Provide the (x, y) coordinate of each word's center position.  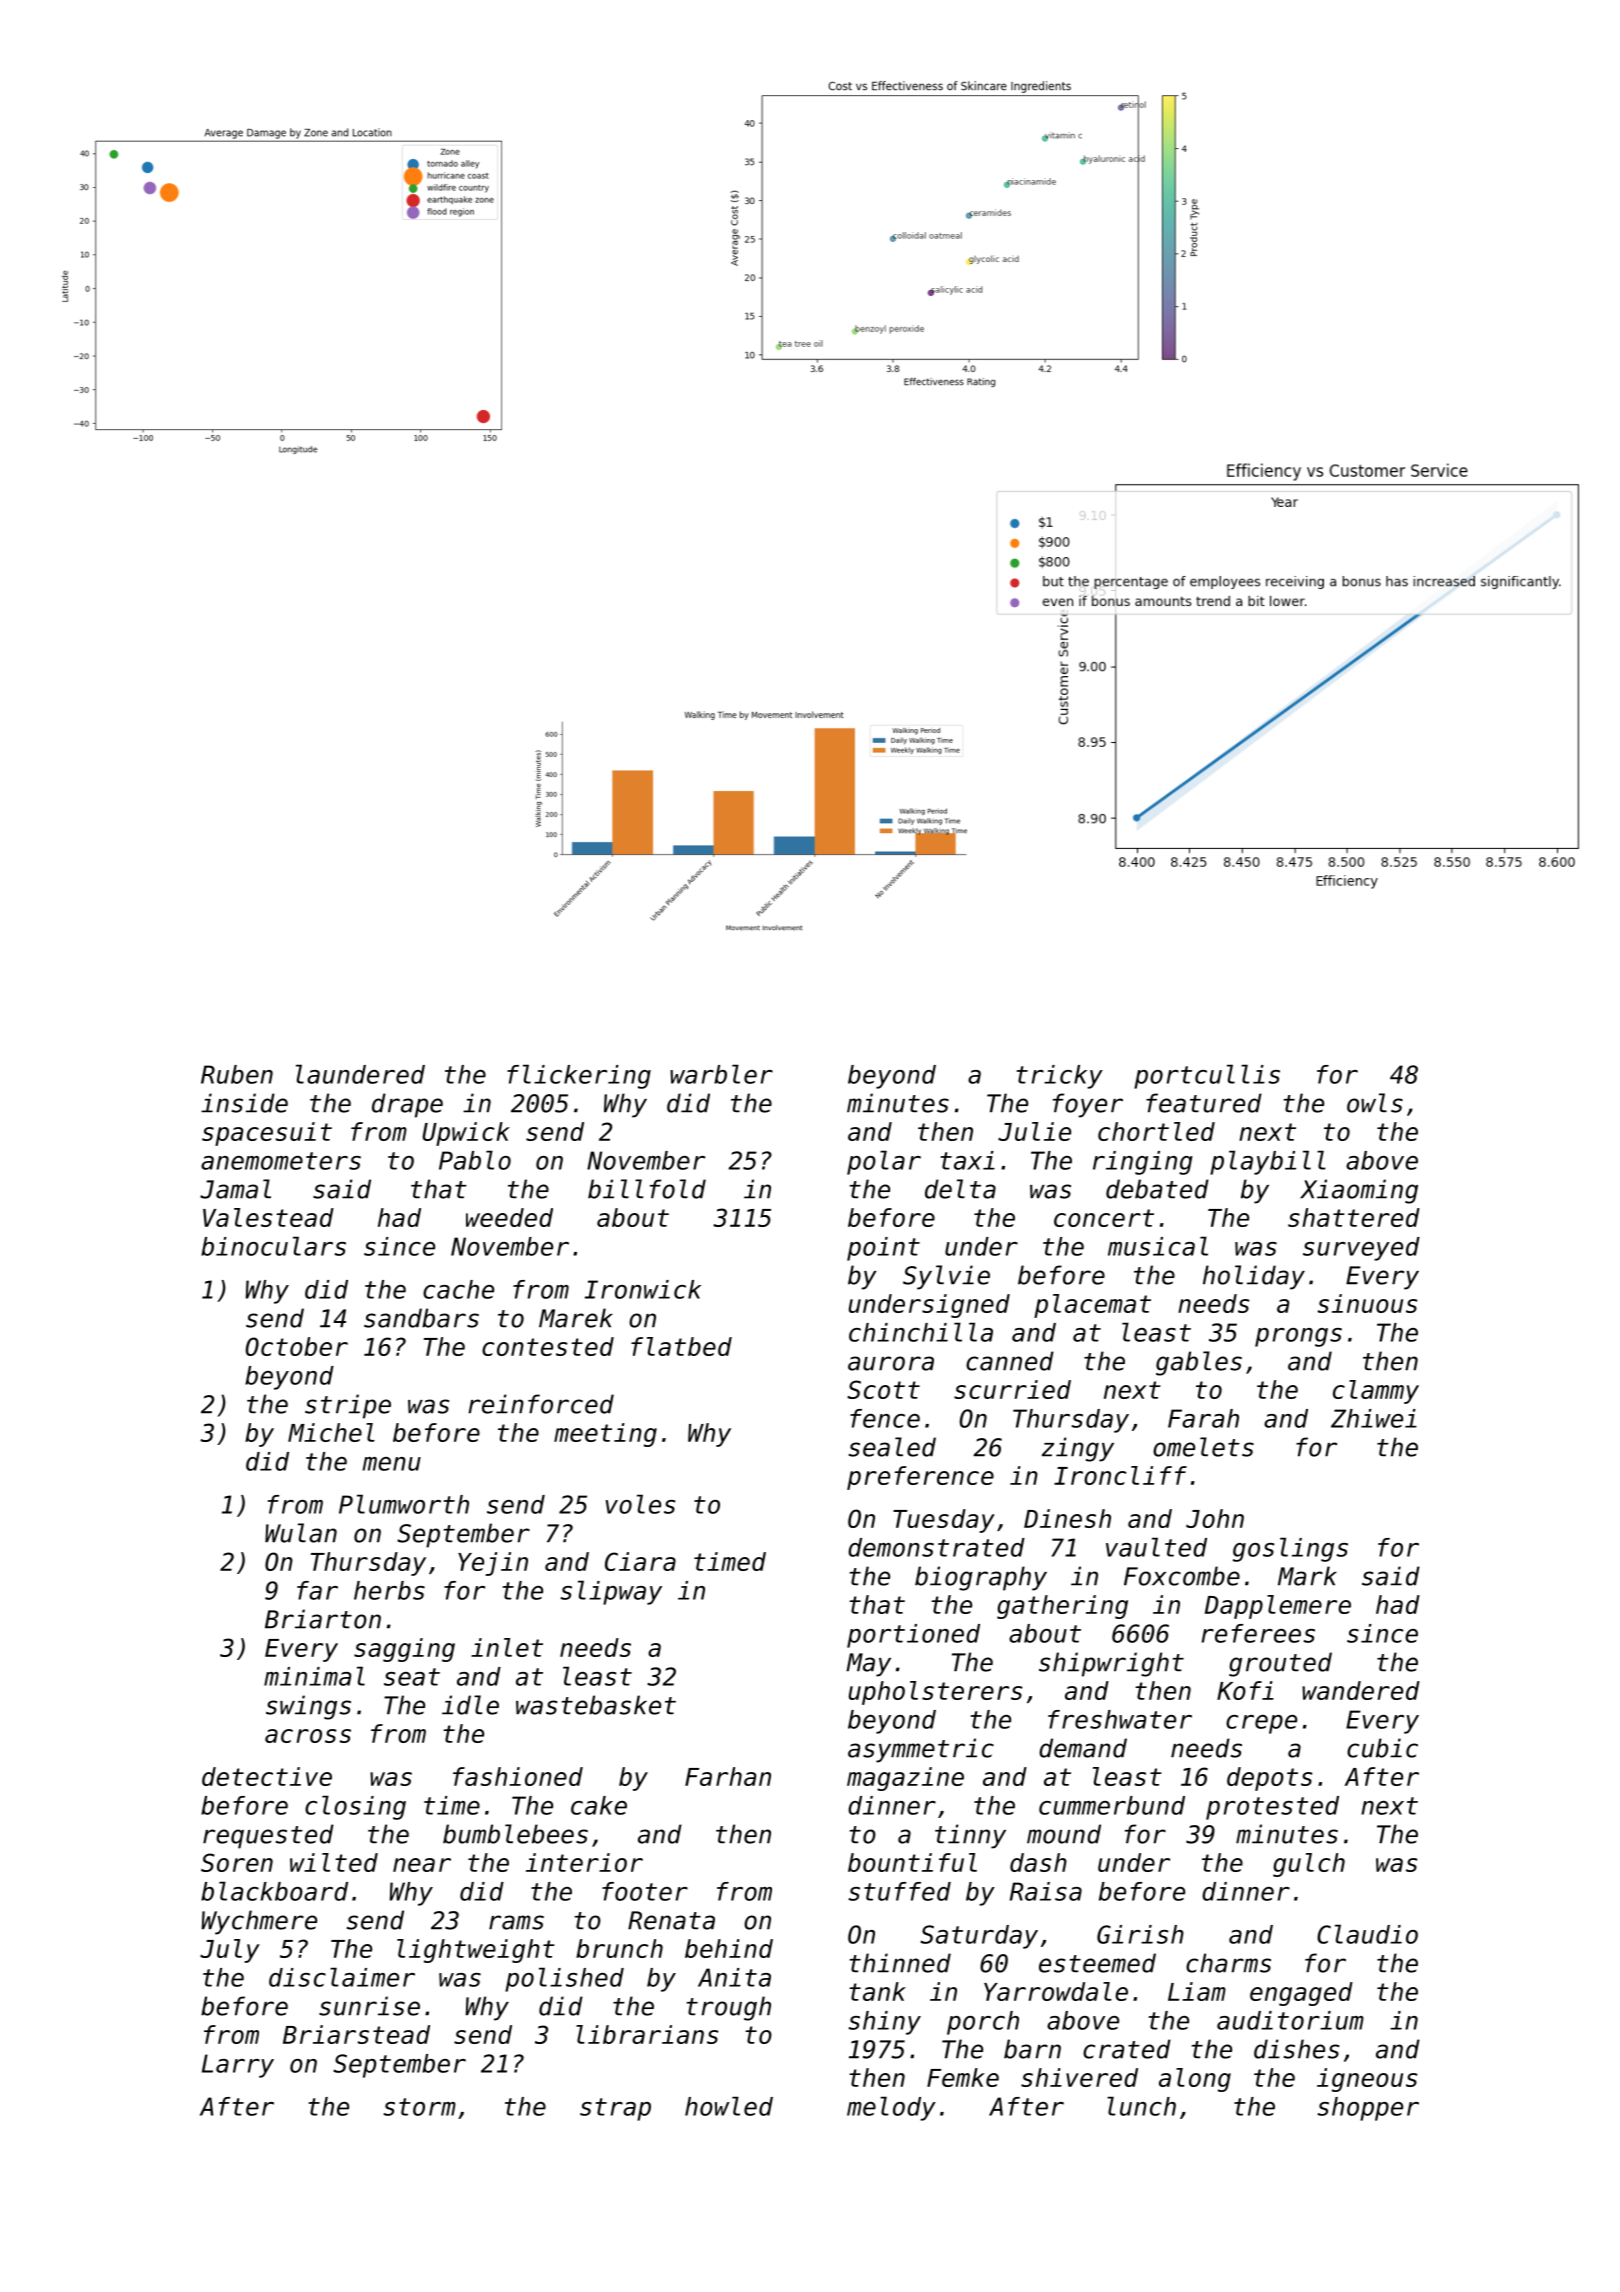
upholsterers (936, 1693)
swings (308, 1707)
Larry (238, 2066)
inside (244, 1103)
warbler (721, 1074)
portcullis (1207, 1076)
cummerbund (1112, 1805)
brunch (619, 1948)
